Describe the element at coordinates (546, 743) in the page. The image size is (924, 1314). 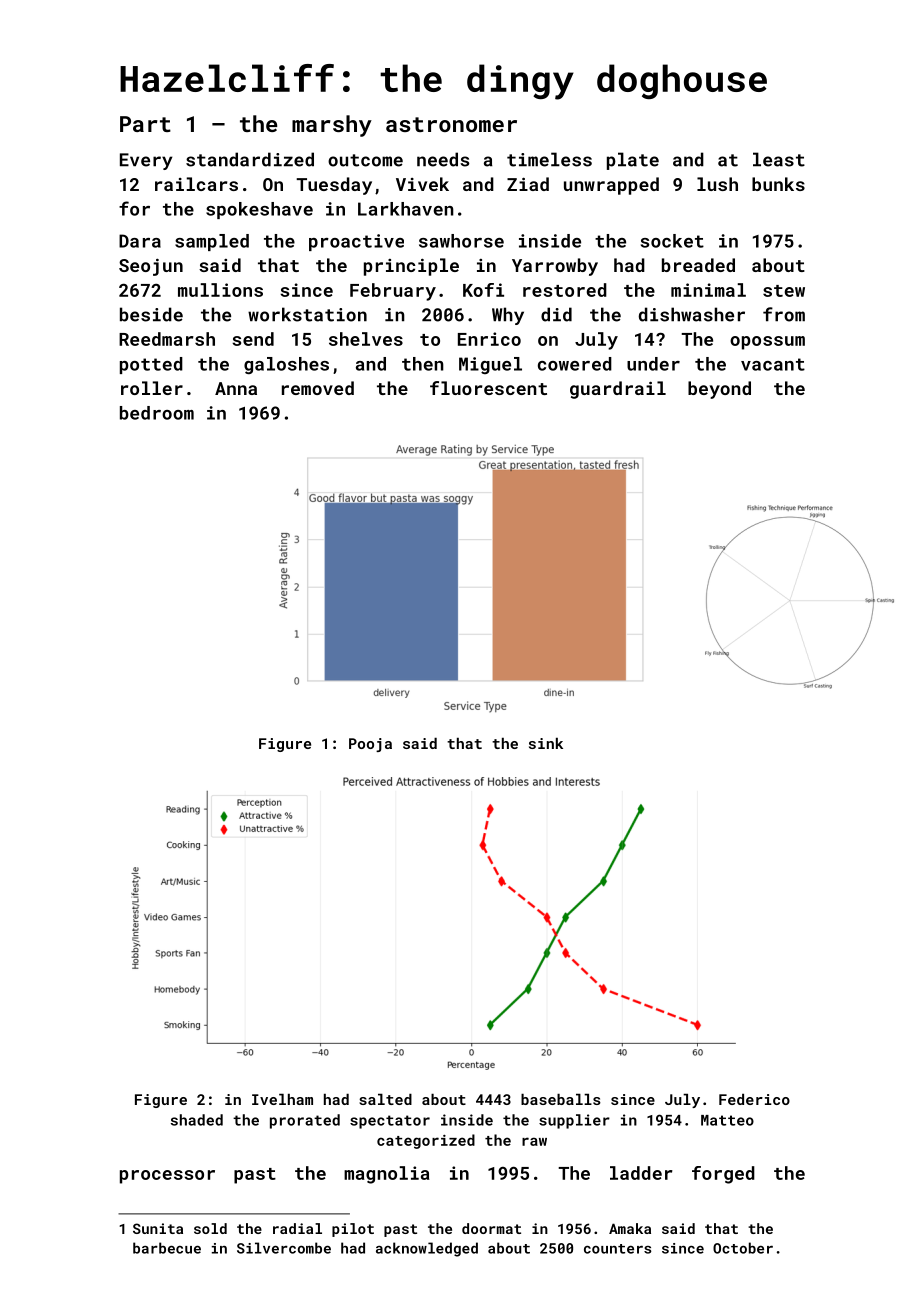
I see `sink` at that location.
